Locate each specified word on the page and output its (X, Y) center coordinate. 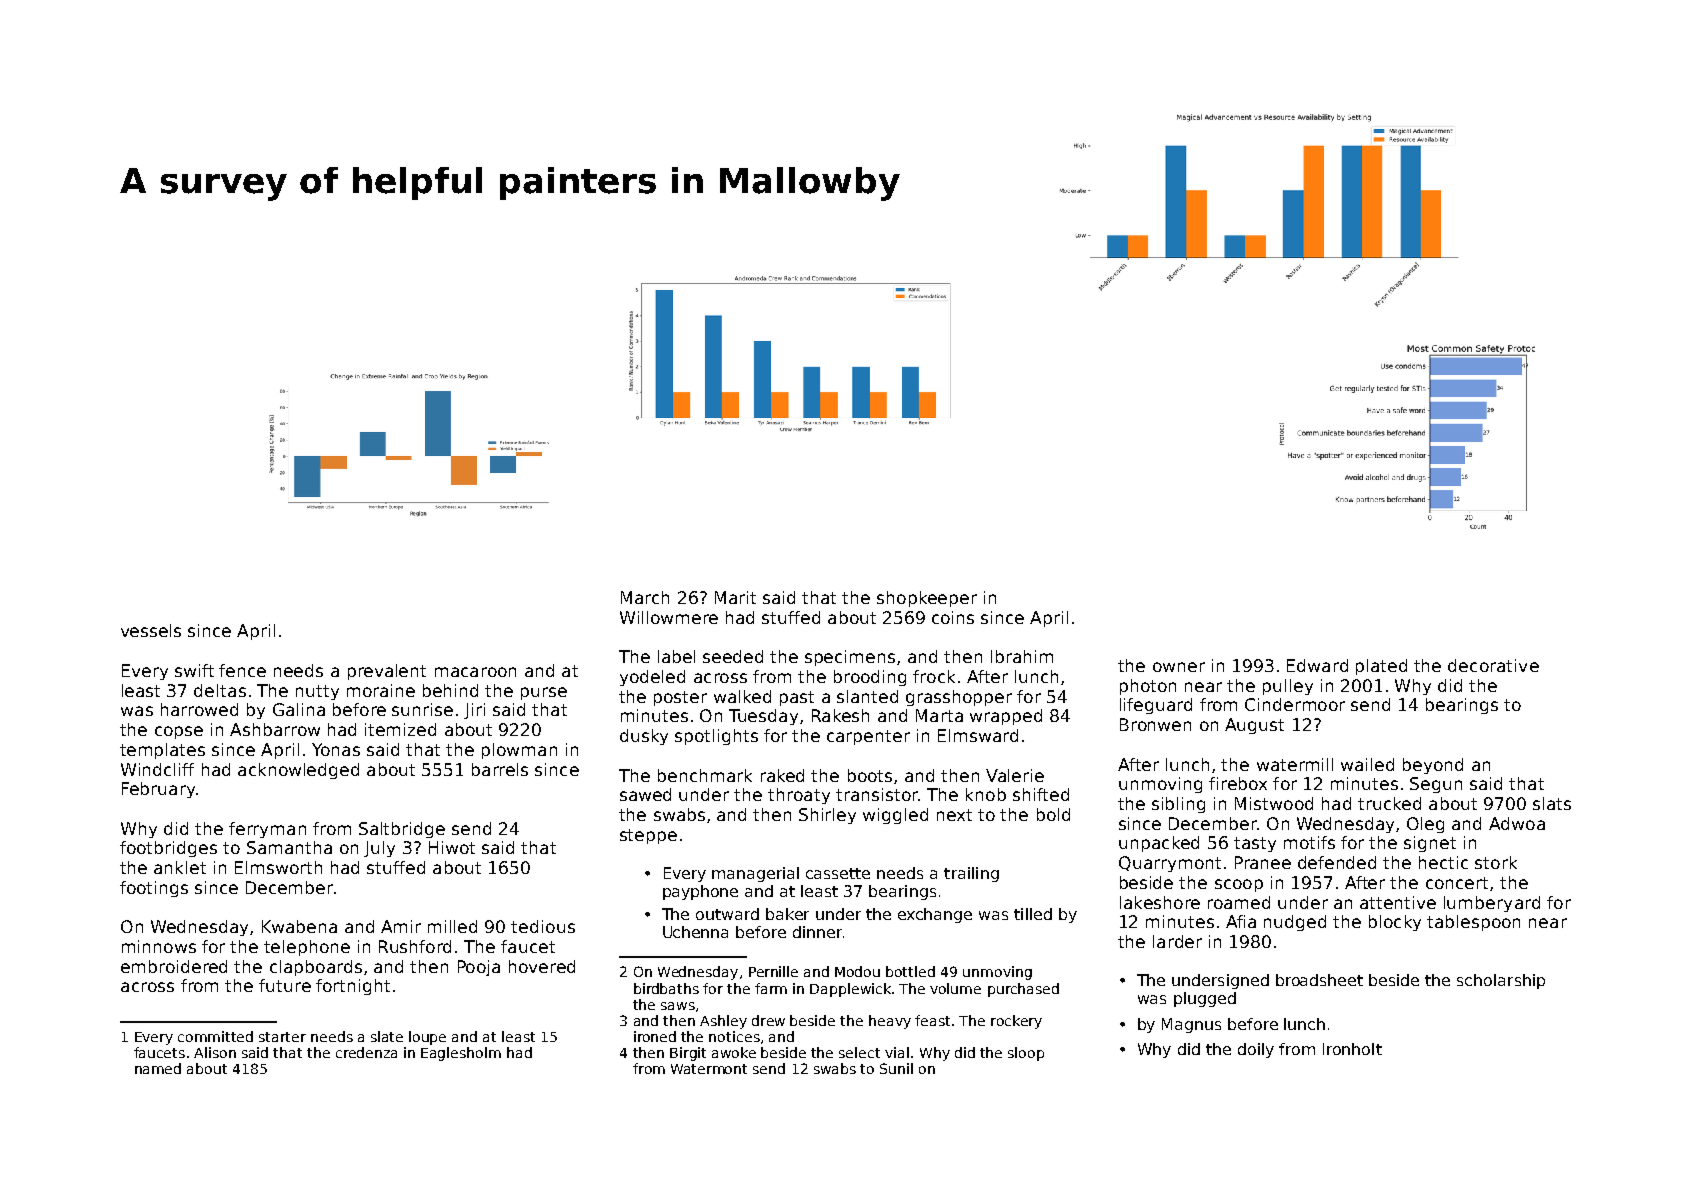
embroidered (174, 966)
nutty (317, 692)
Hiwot (452, 847)
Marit (735, 597)
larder (1177, 941)
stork (1496, 862)
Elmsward (978, 735)
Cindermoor (1295, 704)
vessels (151, 630)
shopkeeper (927, 599)
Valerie (1015, 775)
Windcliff (157, 769)
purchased (1023, 990)
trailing (971, 874)
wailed (1367, 764)
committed (215, 1036)
